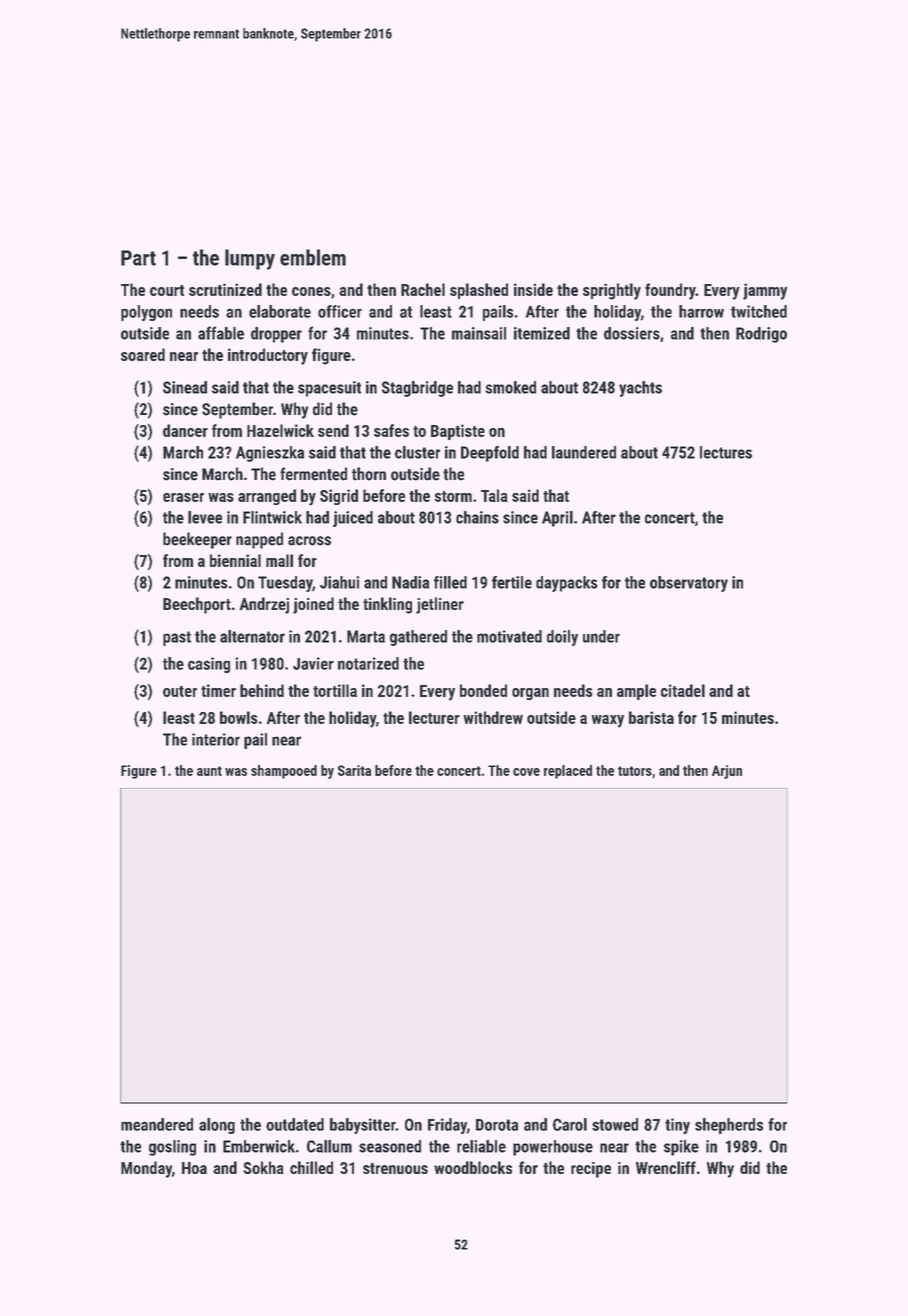  I want to click on sprightly, so click(612, 291).
